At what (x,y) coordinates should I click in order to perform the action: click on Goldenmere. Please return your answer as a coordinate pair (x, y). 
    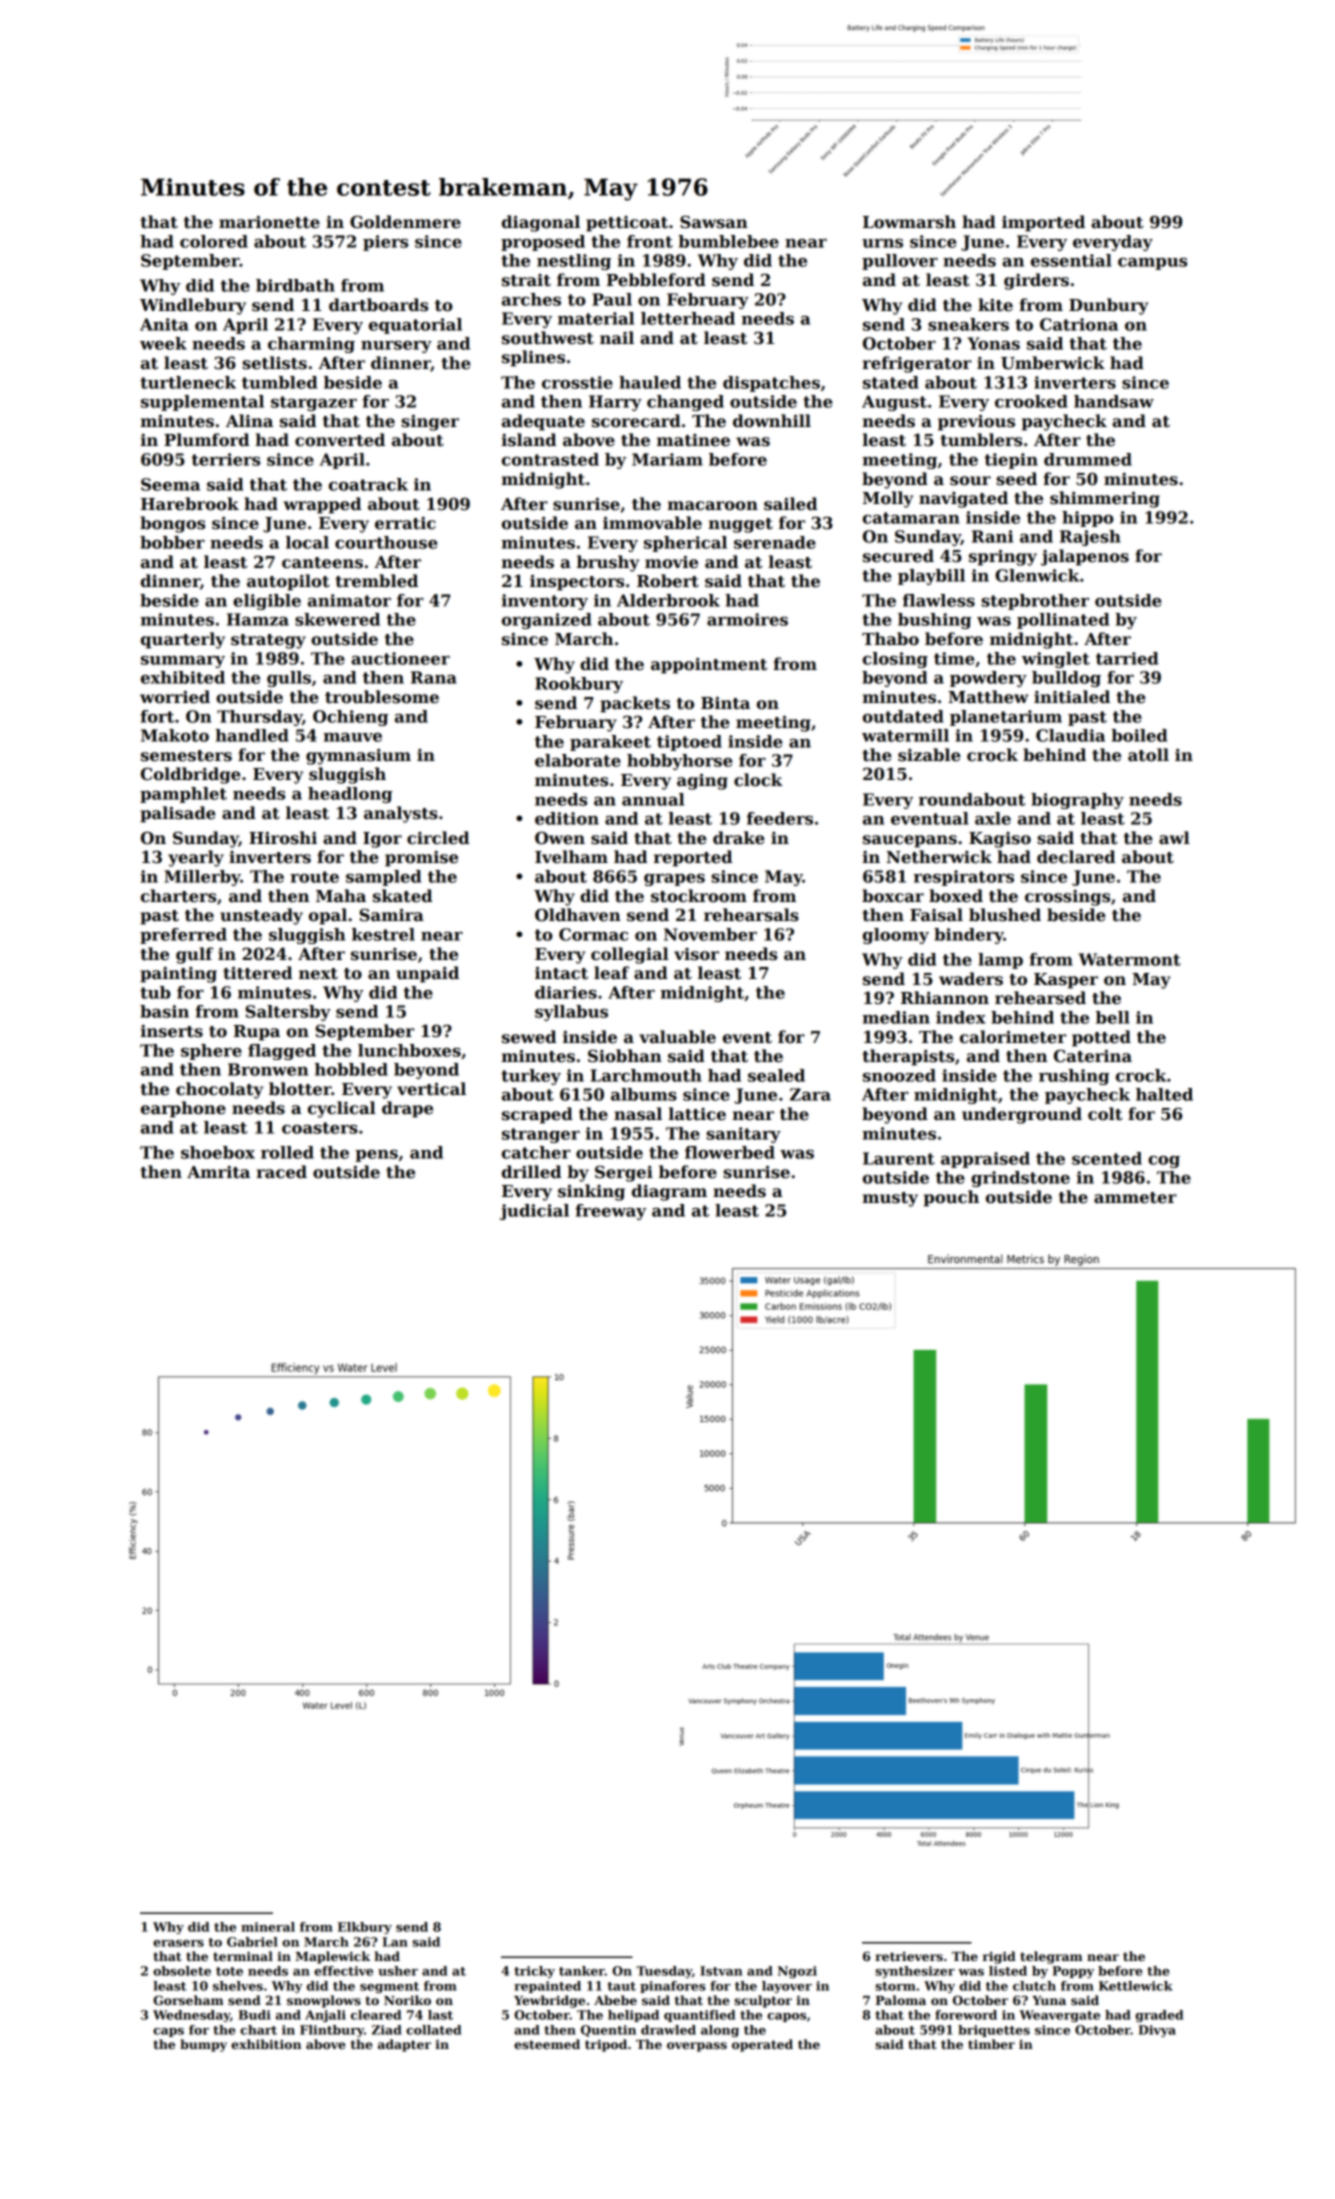
    Looking at the image, I should click on (405, 222).
